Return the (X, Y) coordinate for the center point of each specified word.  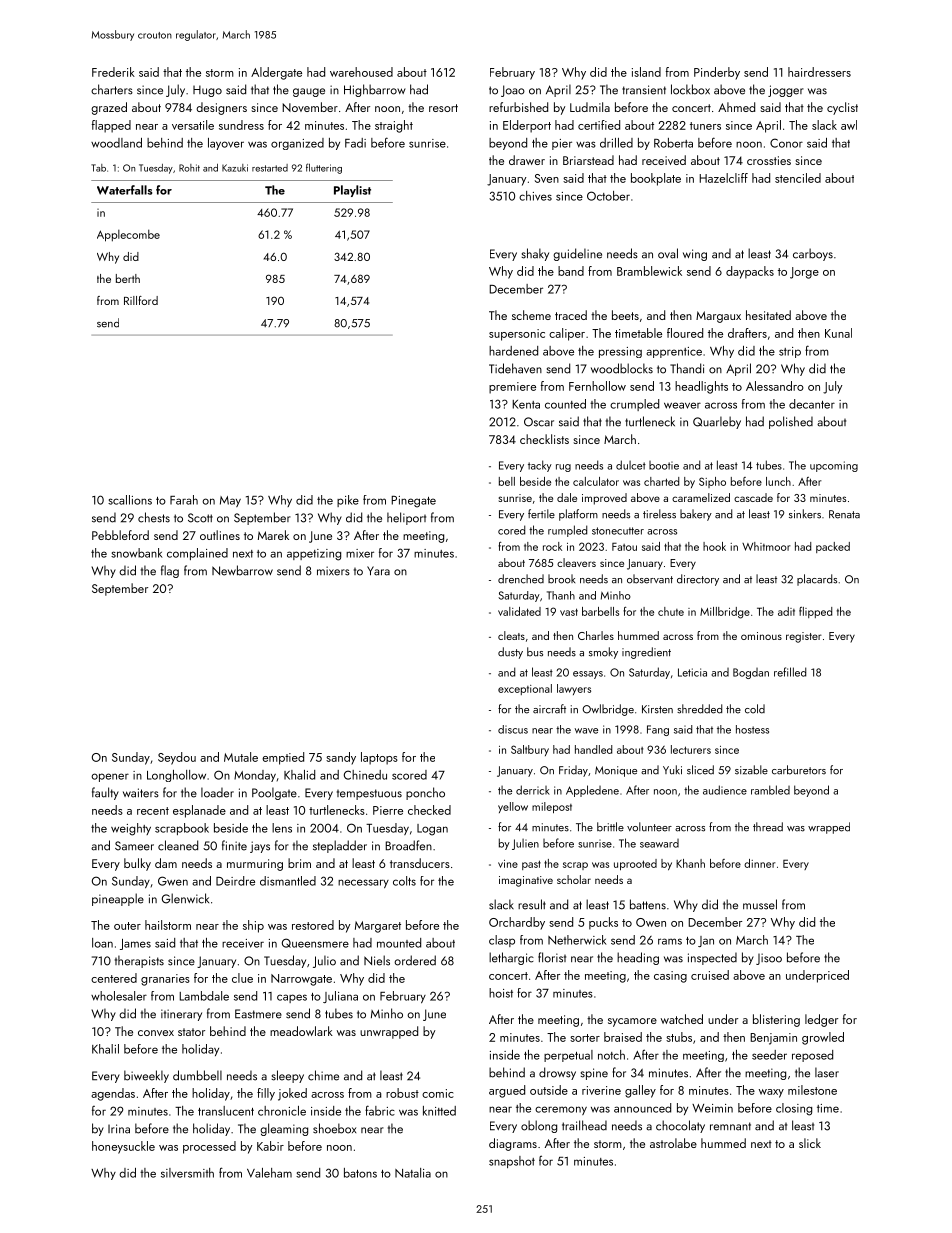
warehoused (361, 72)
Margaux (718, 317)
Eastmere (258, 1014)
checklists (544, 439)
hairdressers (819, 72)
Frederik (113, 72)
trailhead (584, 1125)
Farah (184, 500)
